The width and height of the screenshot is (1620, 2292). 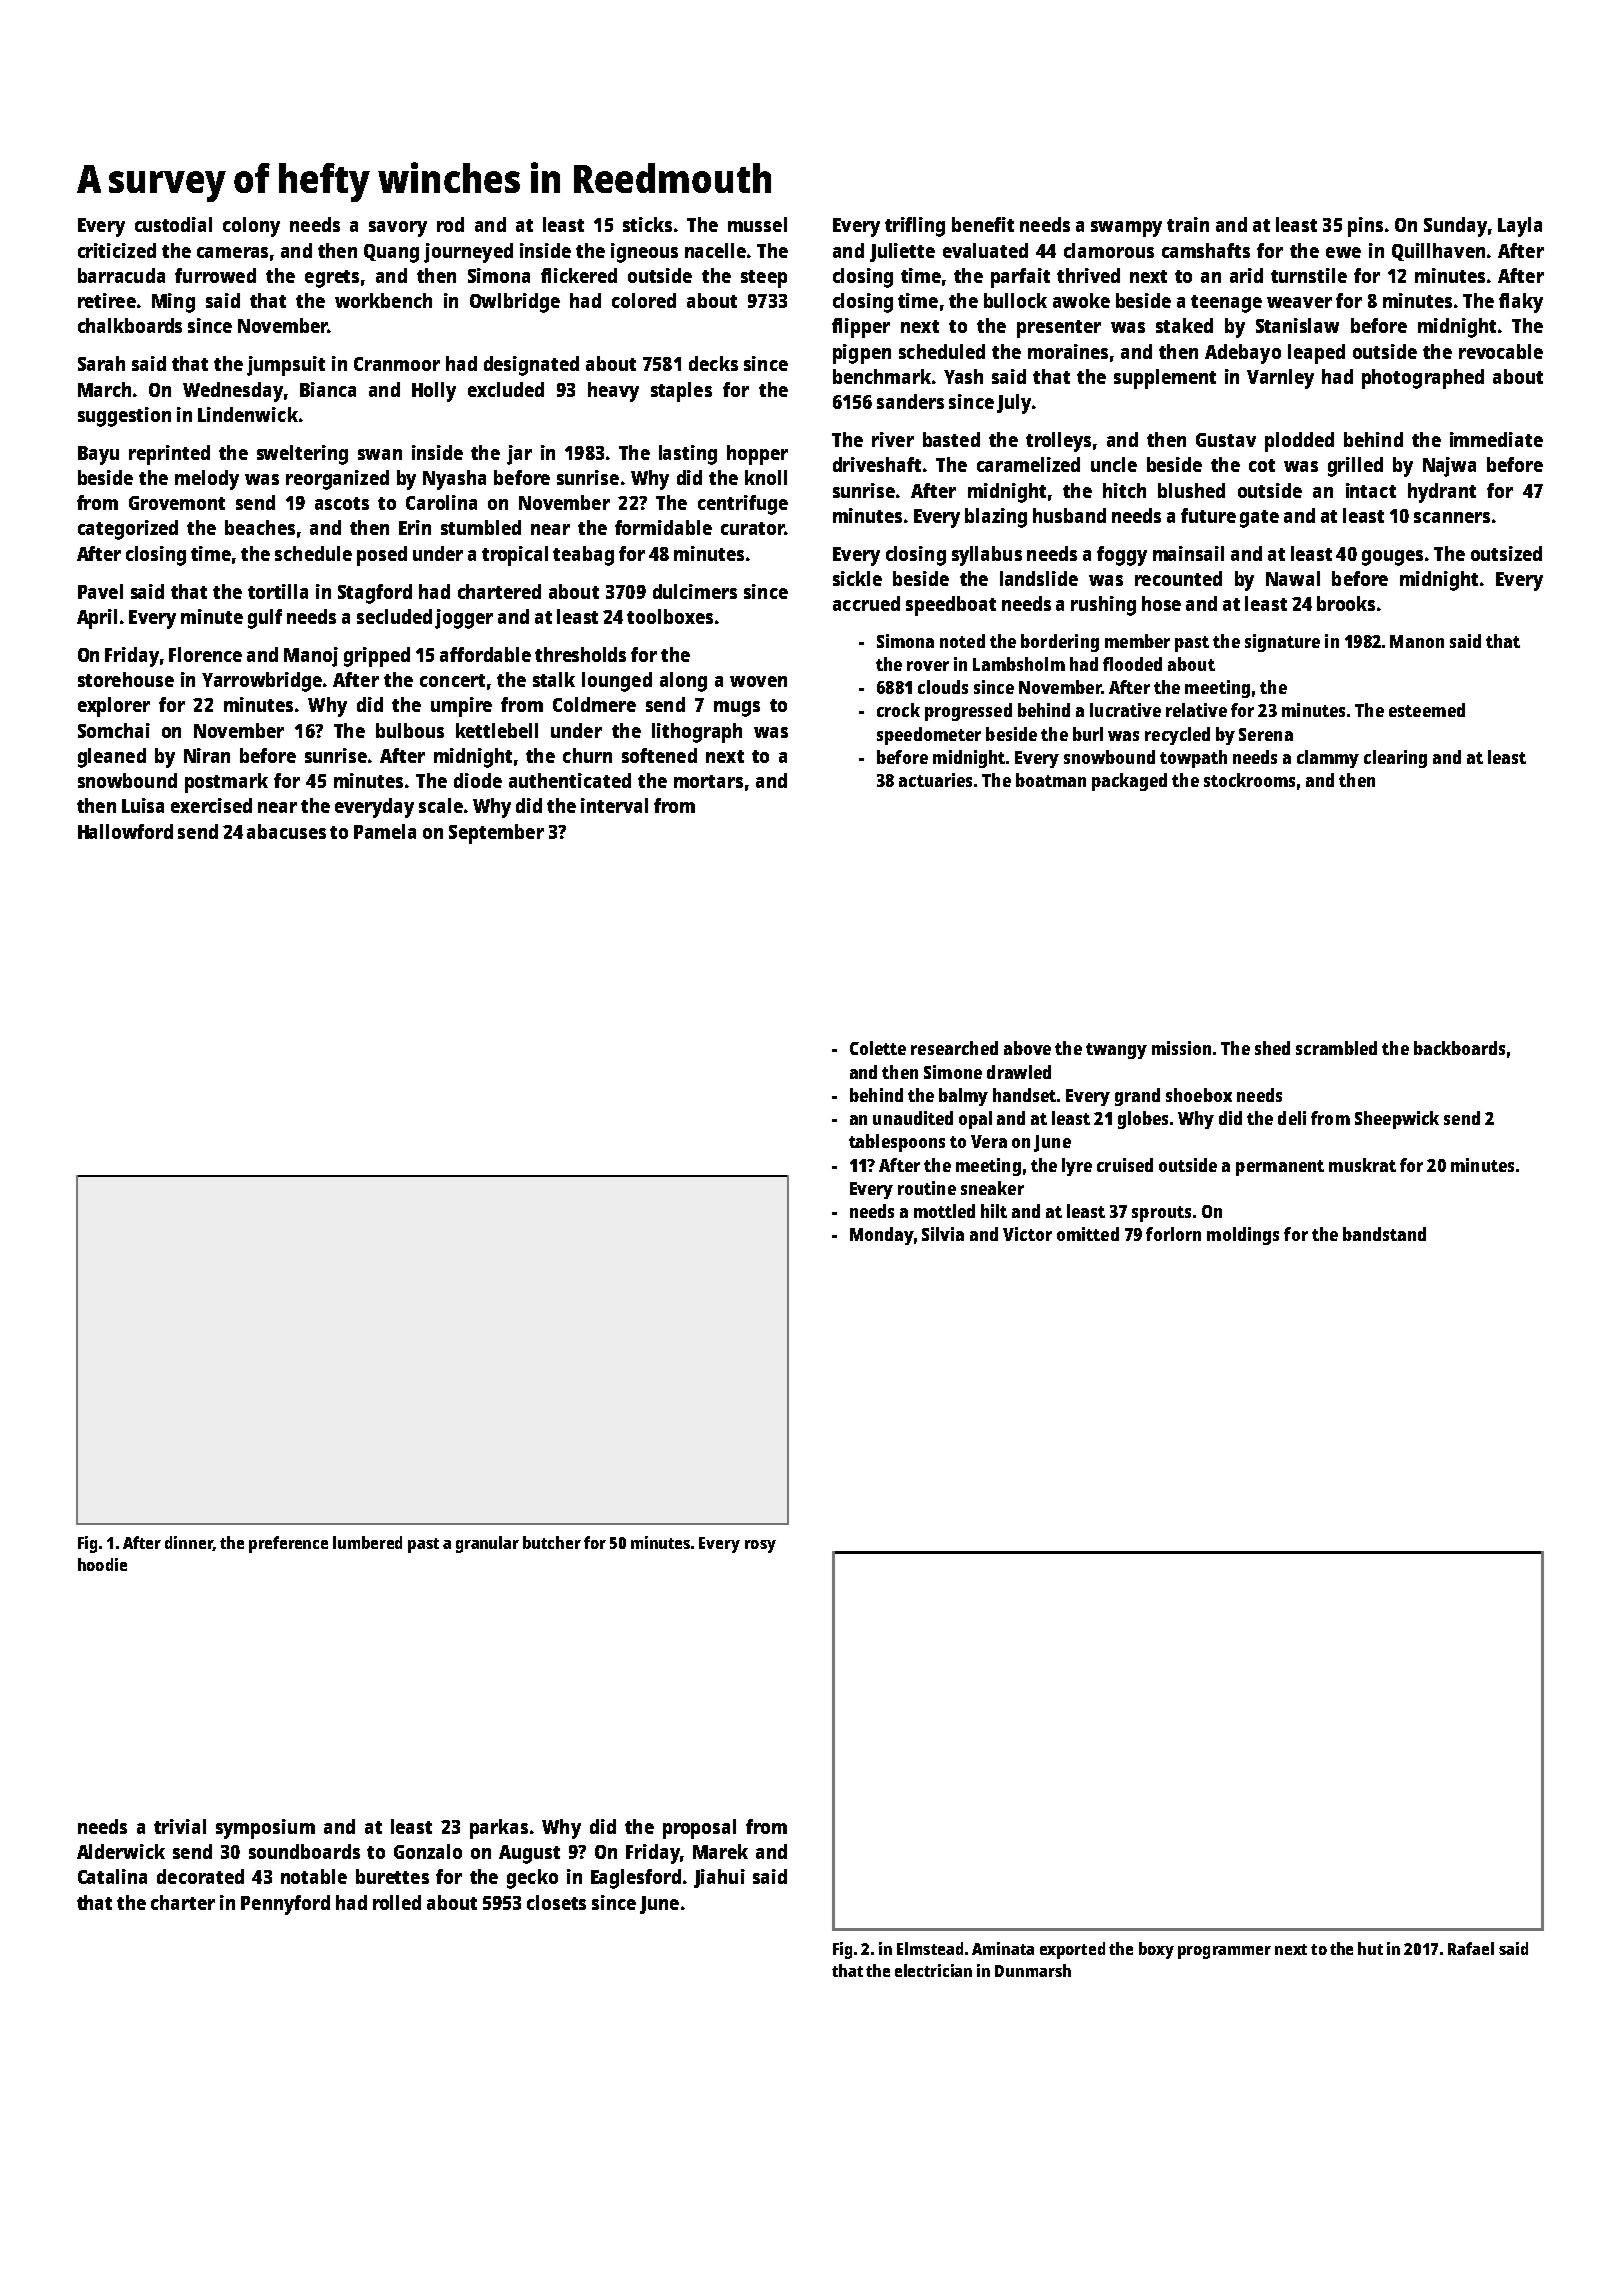 What do you see at coordinates (506, 389) in the screenshot?
I see `excluded` at bounding box center [506, 389].
